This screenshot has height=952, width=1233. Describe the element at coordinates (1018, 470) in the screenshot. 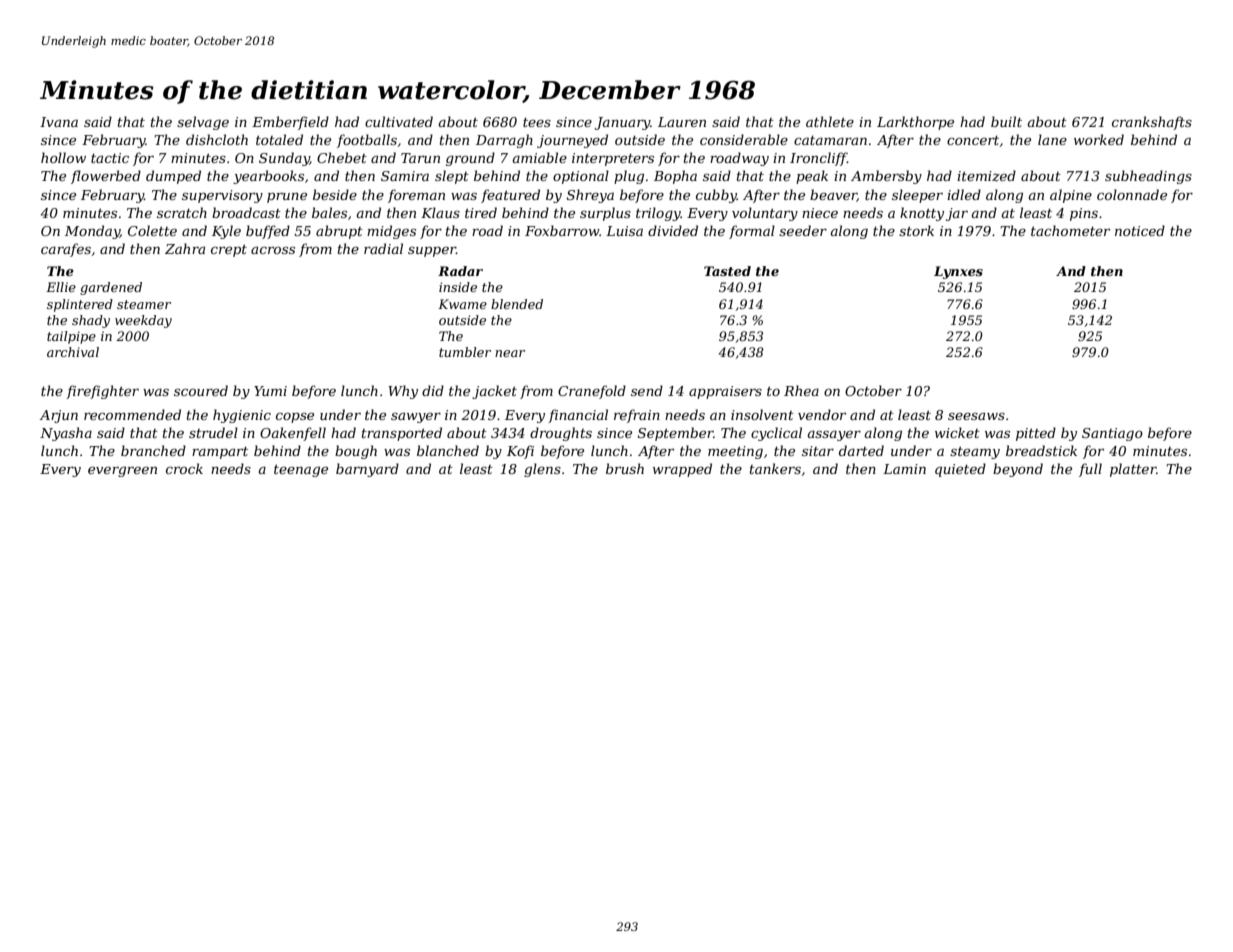

I see `beyond` at that location.
